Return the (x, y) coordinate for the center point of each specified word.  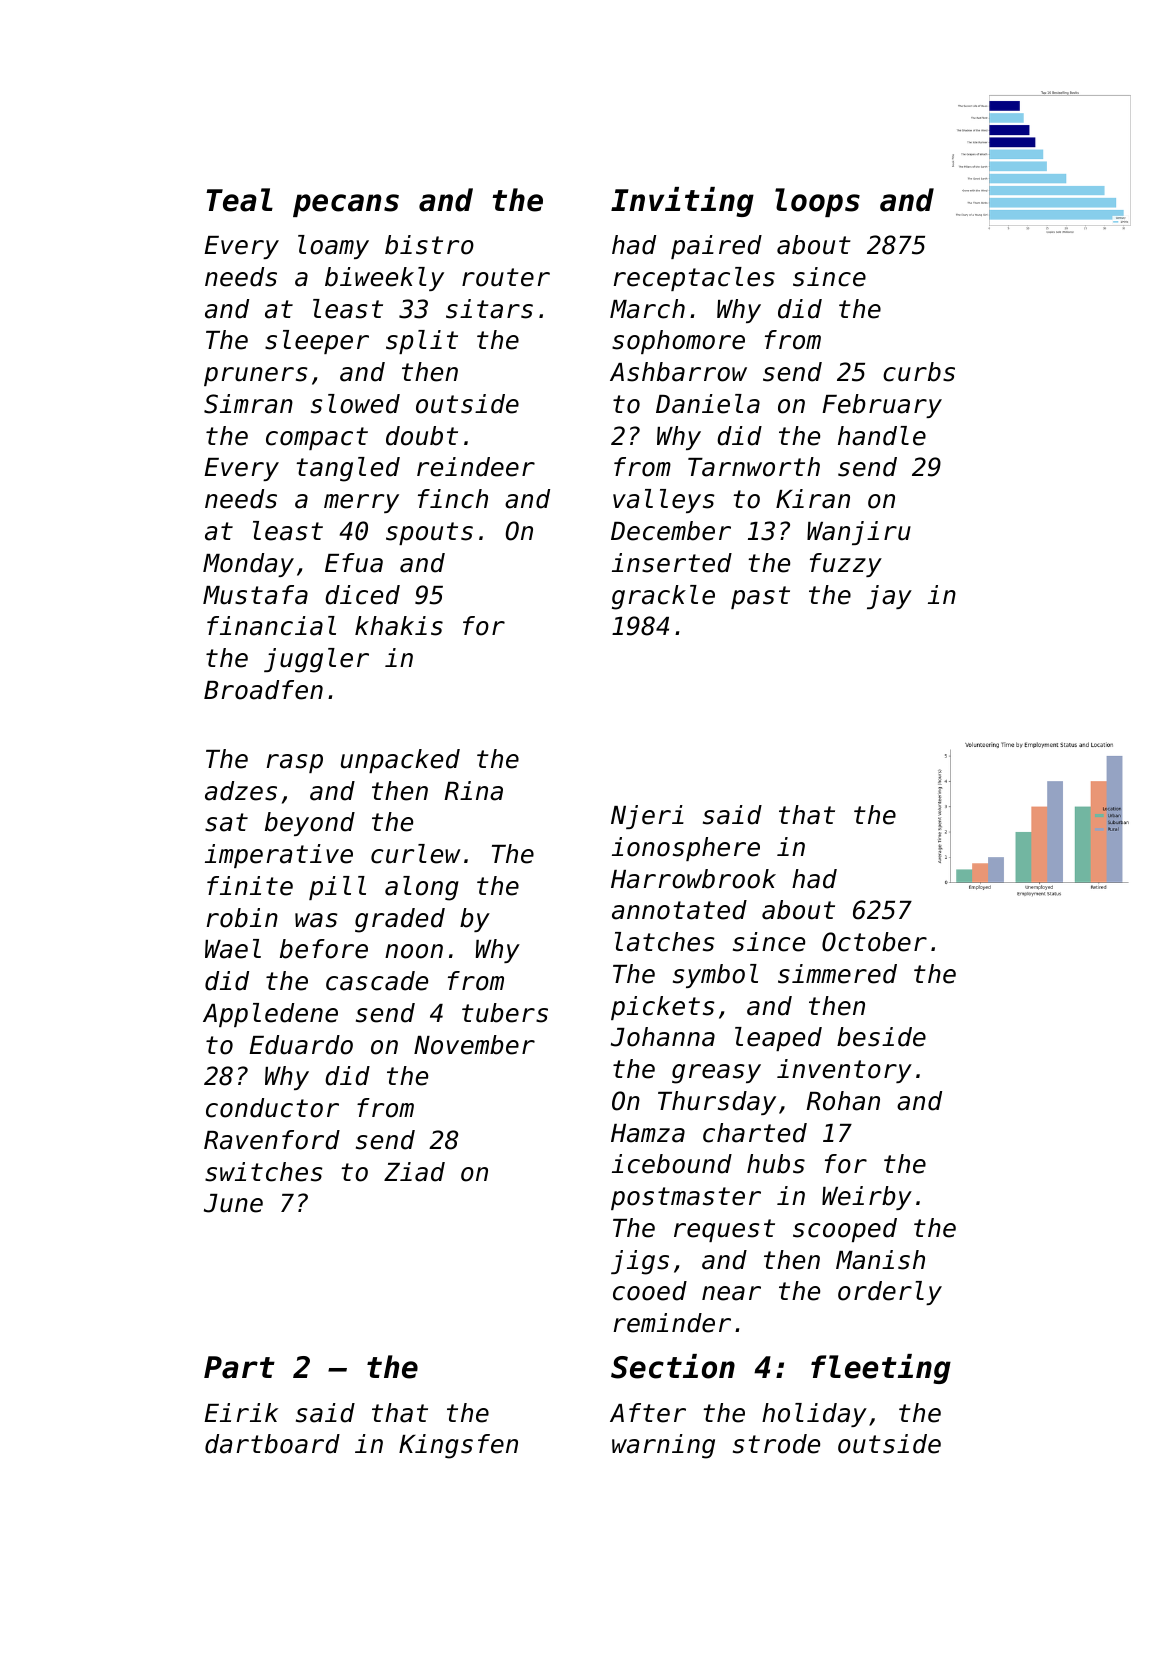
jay (889, 597)
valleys (664, 501)
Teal (239, 200)
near (731, 1293)
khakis (399, 626)
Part (239, 1367)
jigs (640, 1262)
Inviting (682, 202)
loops (817, 202)
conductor (272, 1108)
